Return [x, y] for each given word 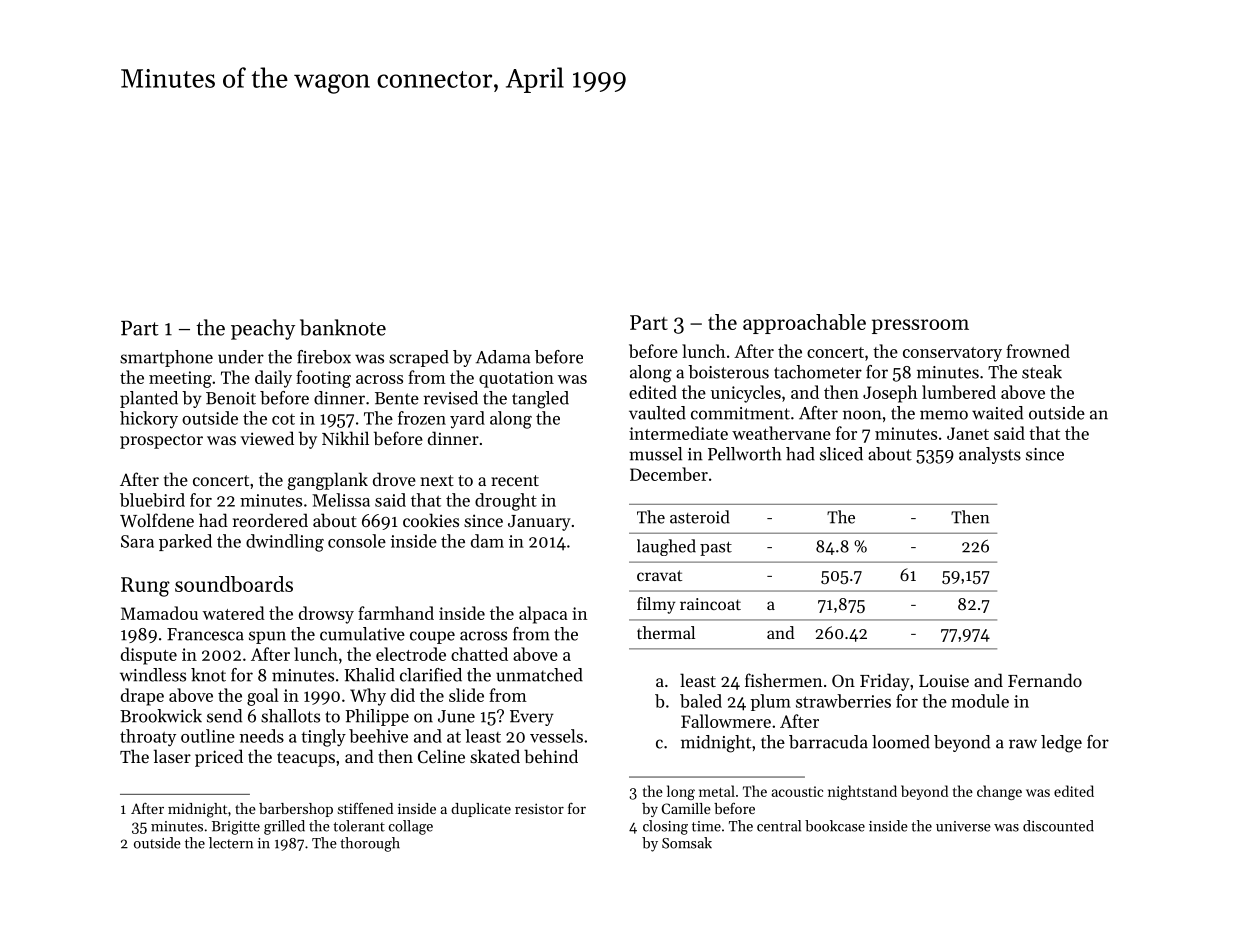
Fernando [1045, 680]
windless [153, 675]
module [980, 701]
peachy [263, 329]
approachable [804, 324]
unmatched [539, 675]
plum [770, 702]
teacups [306, 759]
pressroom [920, 326]
